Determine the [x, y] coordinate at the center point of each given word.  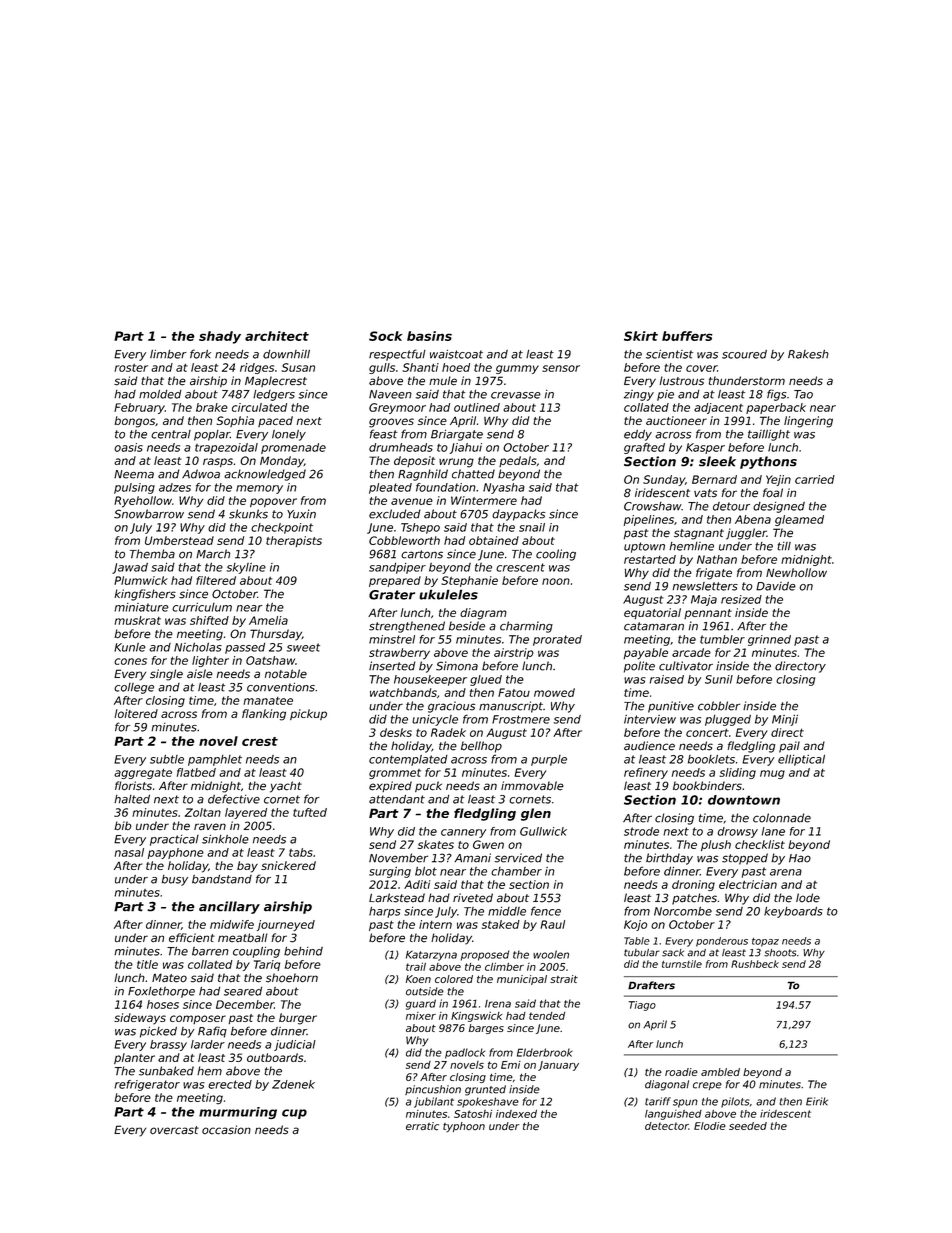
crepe [707, 1086]
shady [220, 337]
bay [247, 867]
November [398, 858]
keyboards [793, 912]
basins [429, 336]
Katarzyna [431, 955]
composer [198, 1019]
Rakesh [808, 354]
